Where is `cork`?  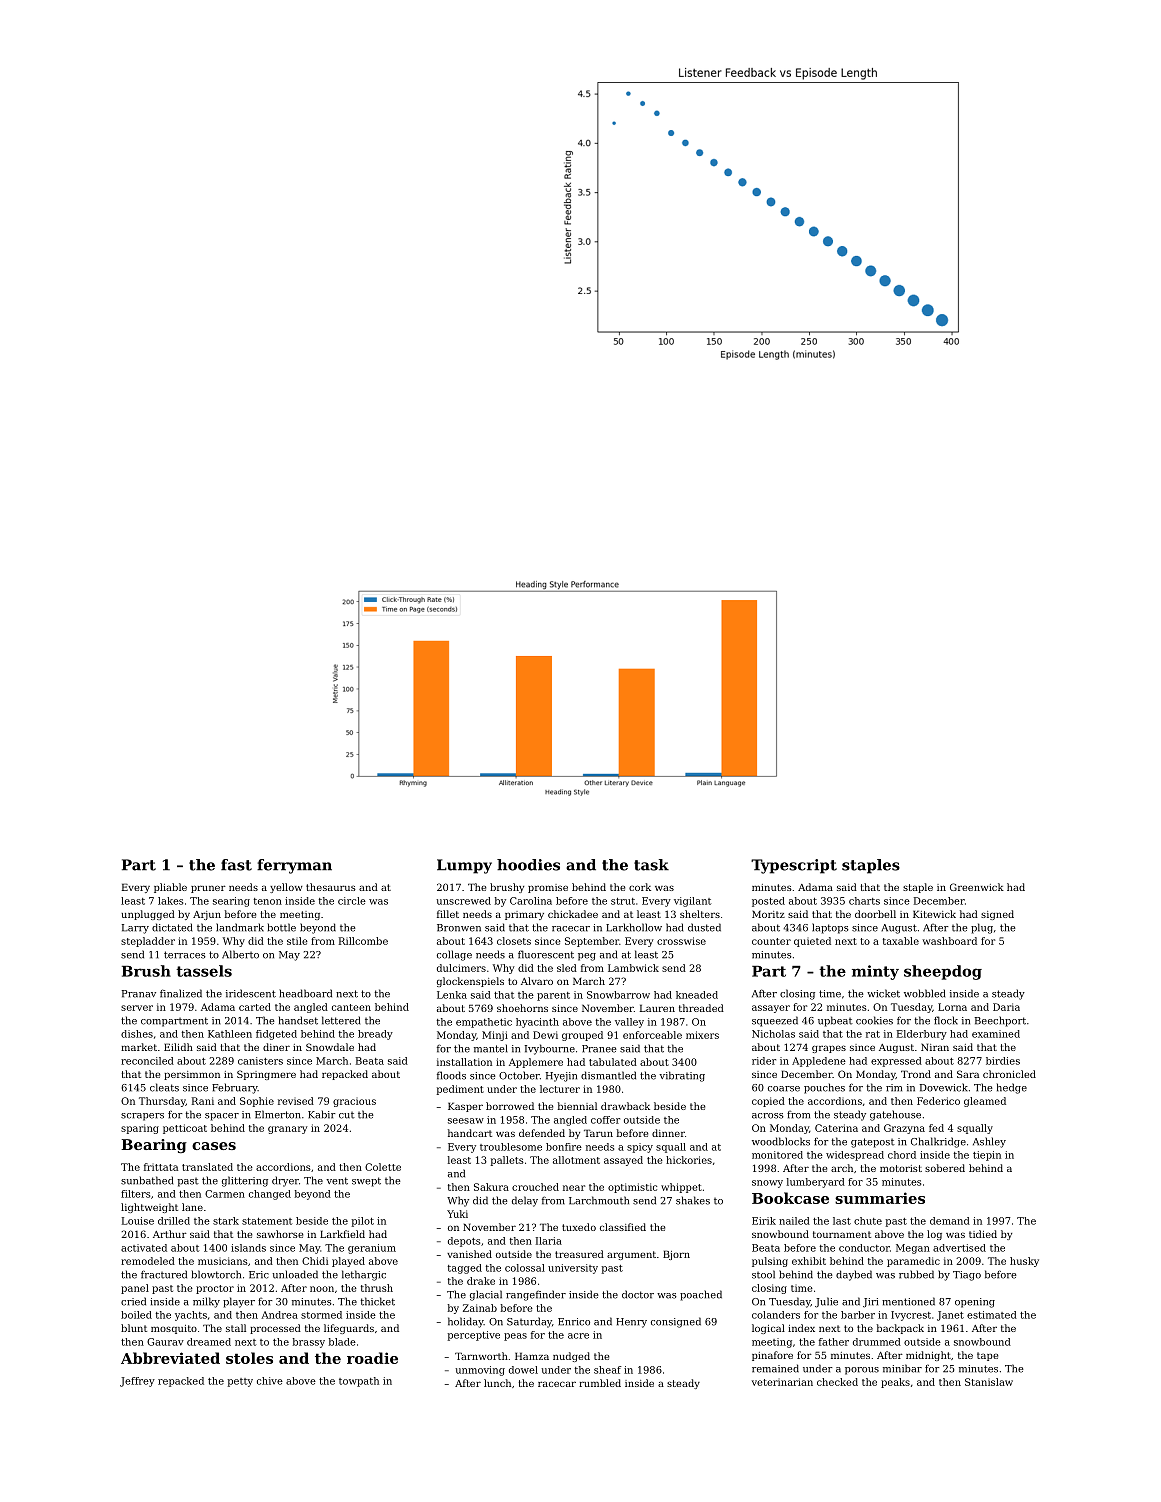
cork is located at coordinates (640, 887).
